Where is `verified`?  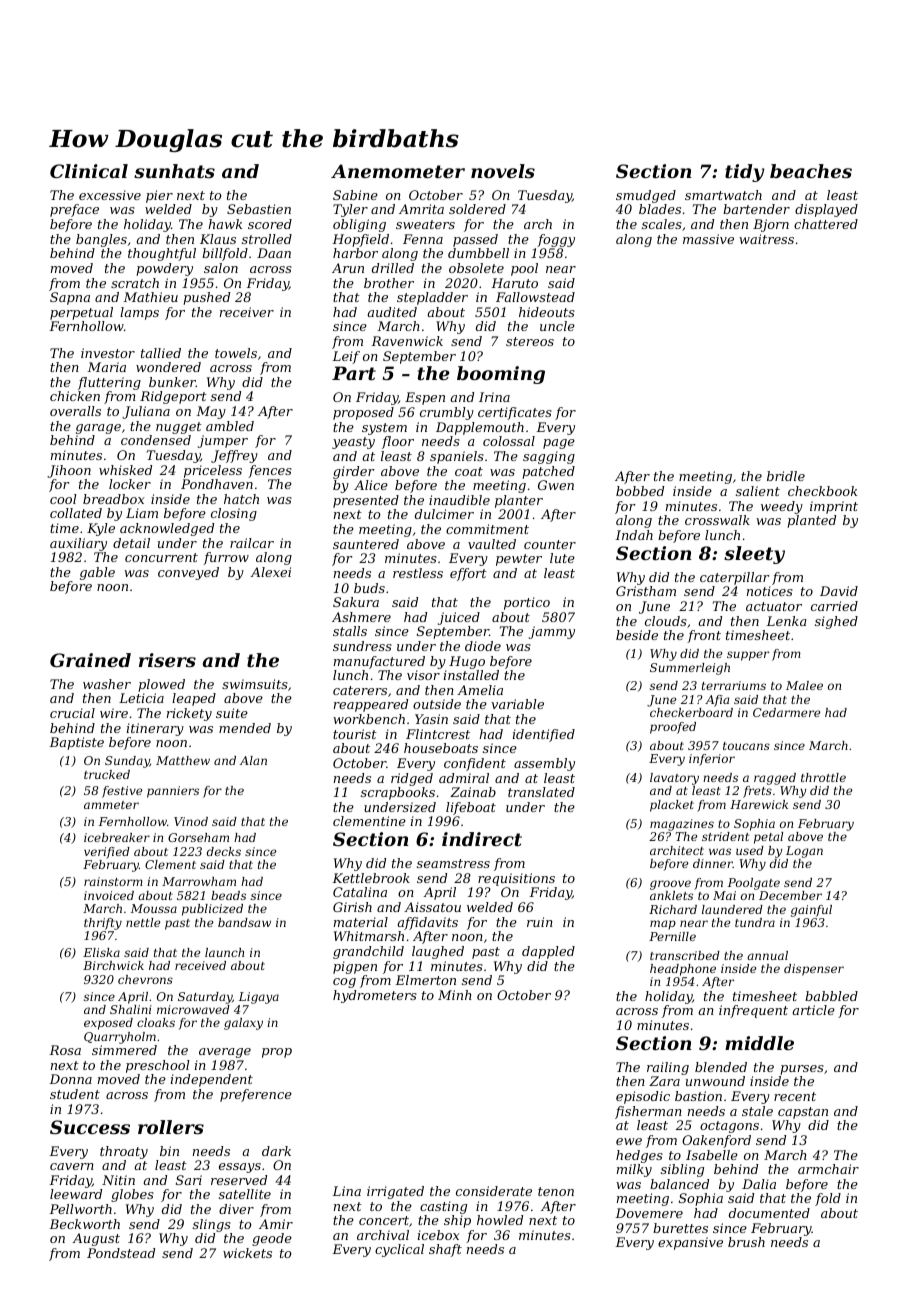
verified is located at coordinates (107, 853).
